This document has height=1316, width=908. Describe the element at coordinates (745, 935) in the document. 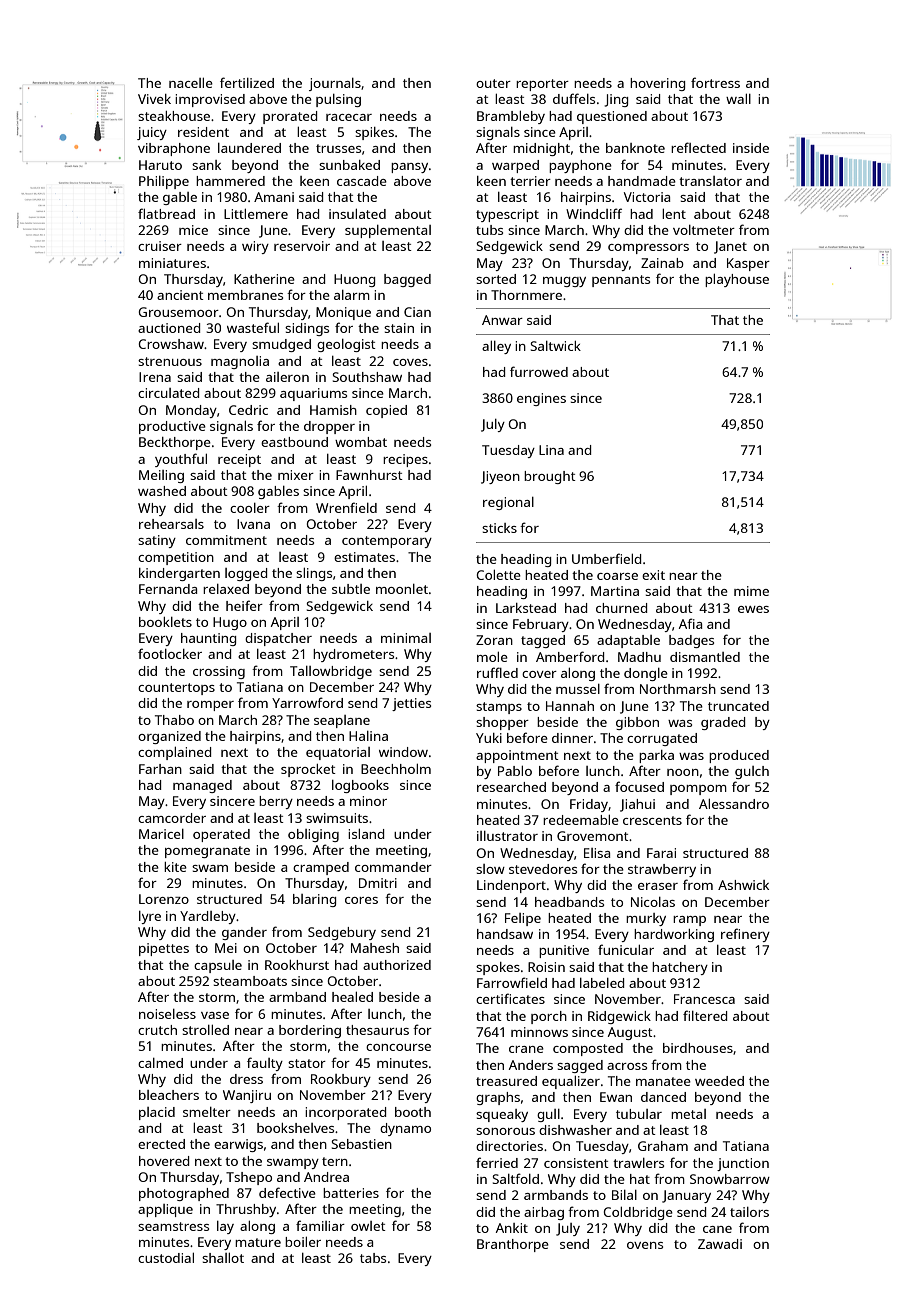

I see `refinery` at that location.
